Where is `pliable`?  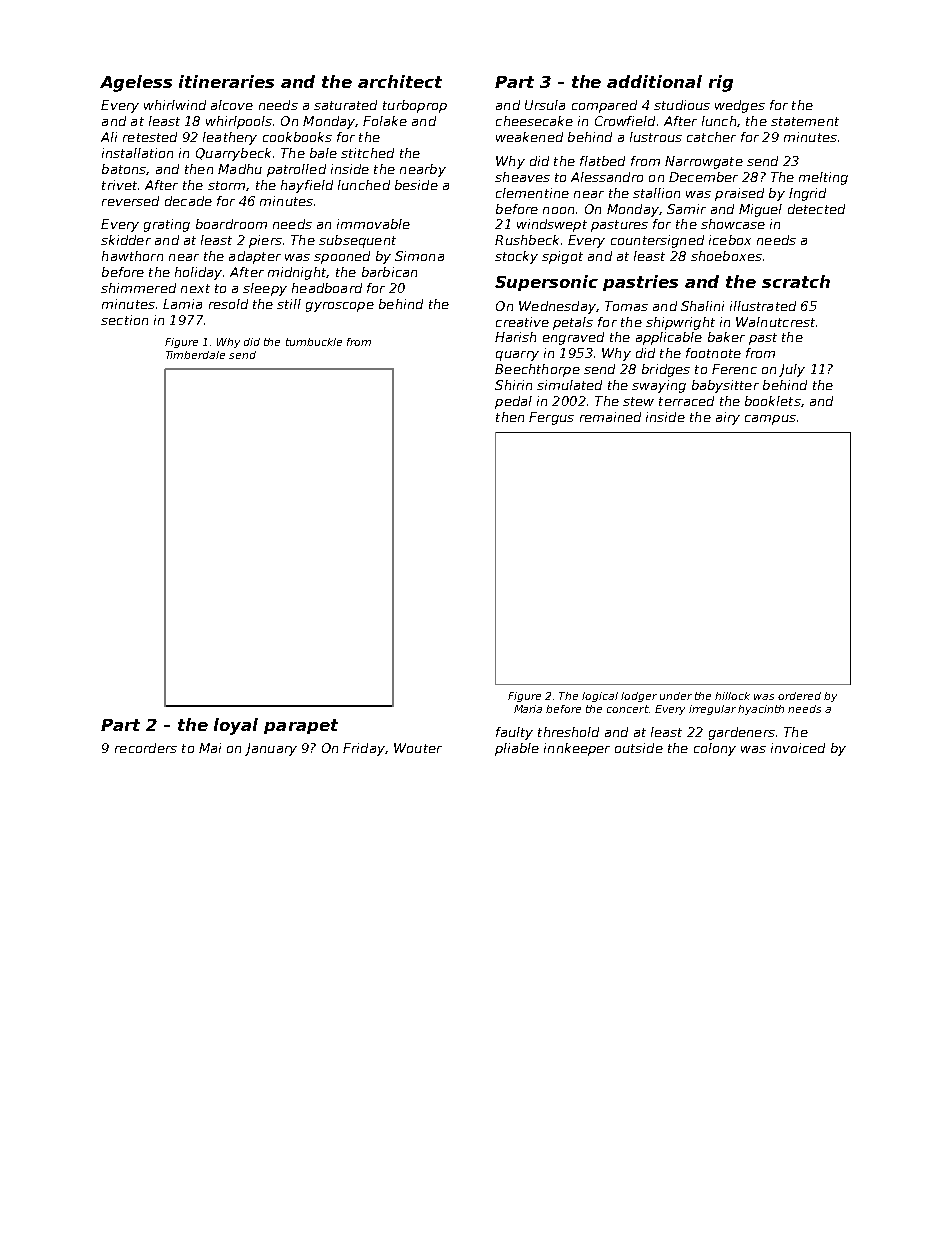 pliable is located at coordinates (517, 749).
